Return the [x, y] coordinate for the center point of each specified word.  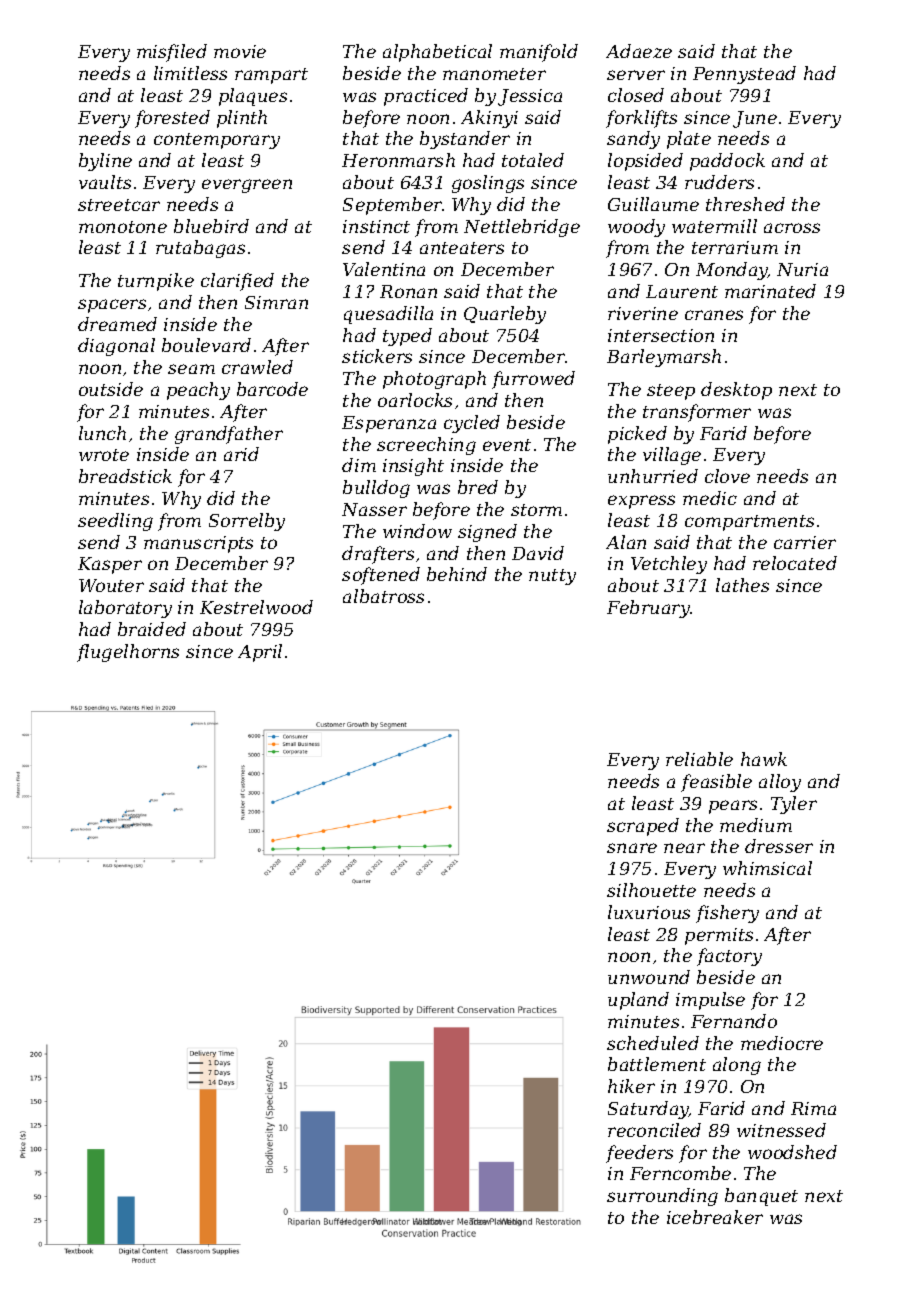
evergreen [247, 186]
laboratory [125, 609]
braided [152, 629]
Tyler [794, 805]
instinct [376, 226]
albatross [383, 596]
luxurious [649, 912]
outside [111, 389]
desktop [736, 391]
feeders [639, 1154]
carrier [805, 542]
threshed [745, 204]
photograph [434, 380]
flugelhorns [128, 653]
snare [632, 848]
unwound [649, 977]
